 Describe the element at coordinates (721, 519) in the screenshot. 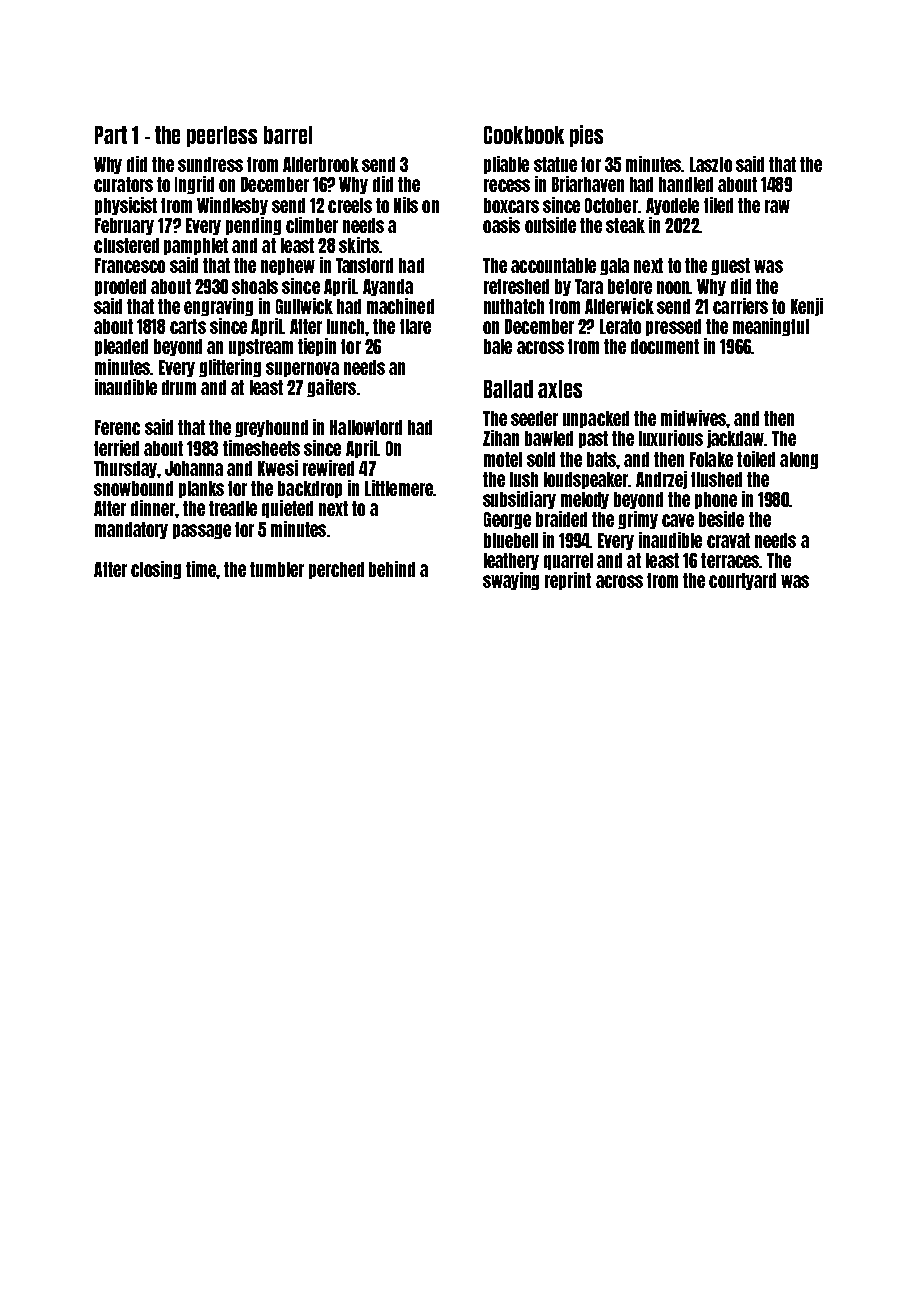

I see `beside` at that location.
